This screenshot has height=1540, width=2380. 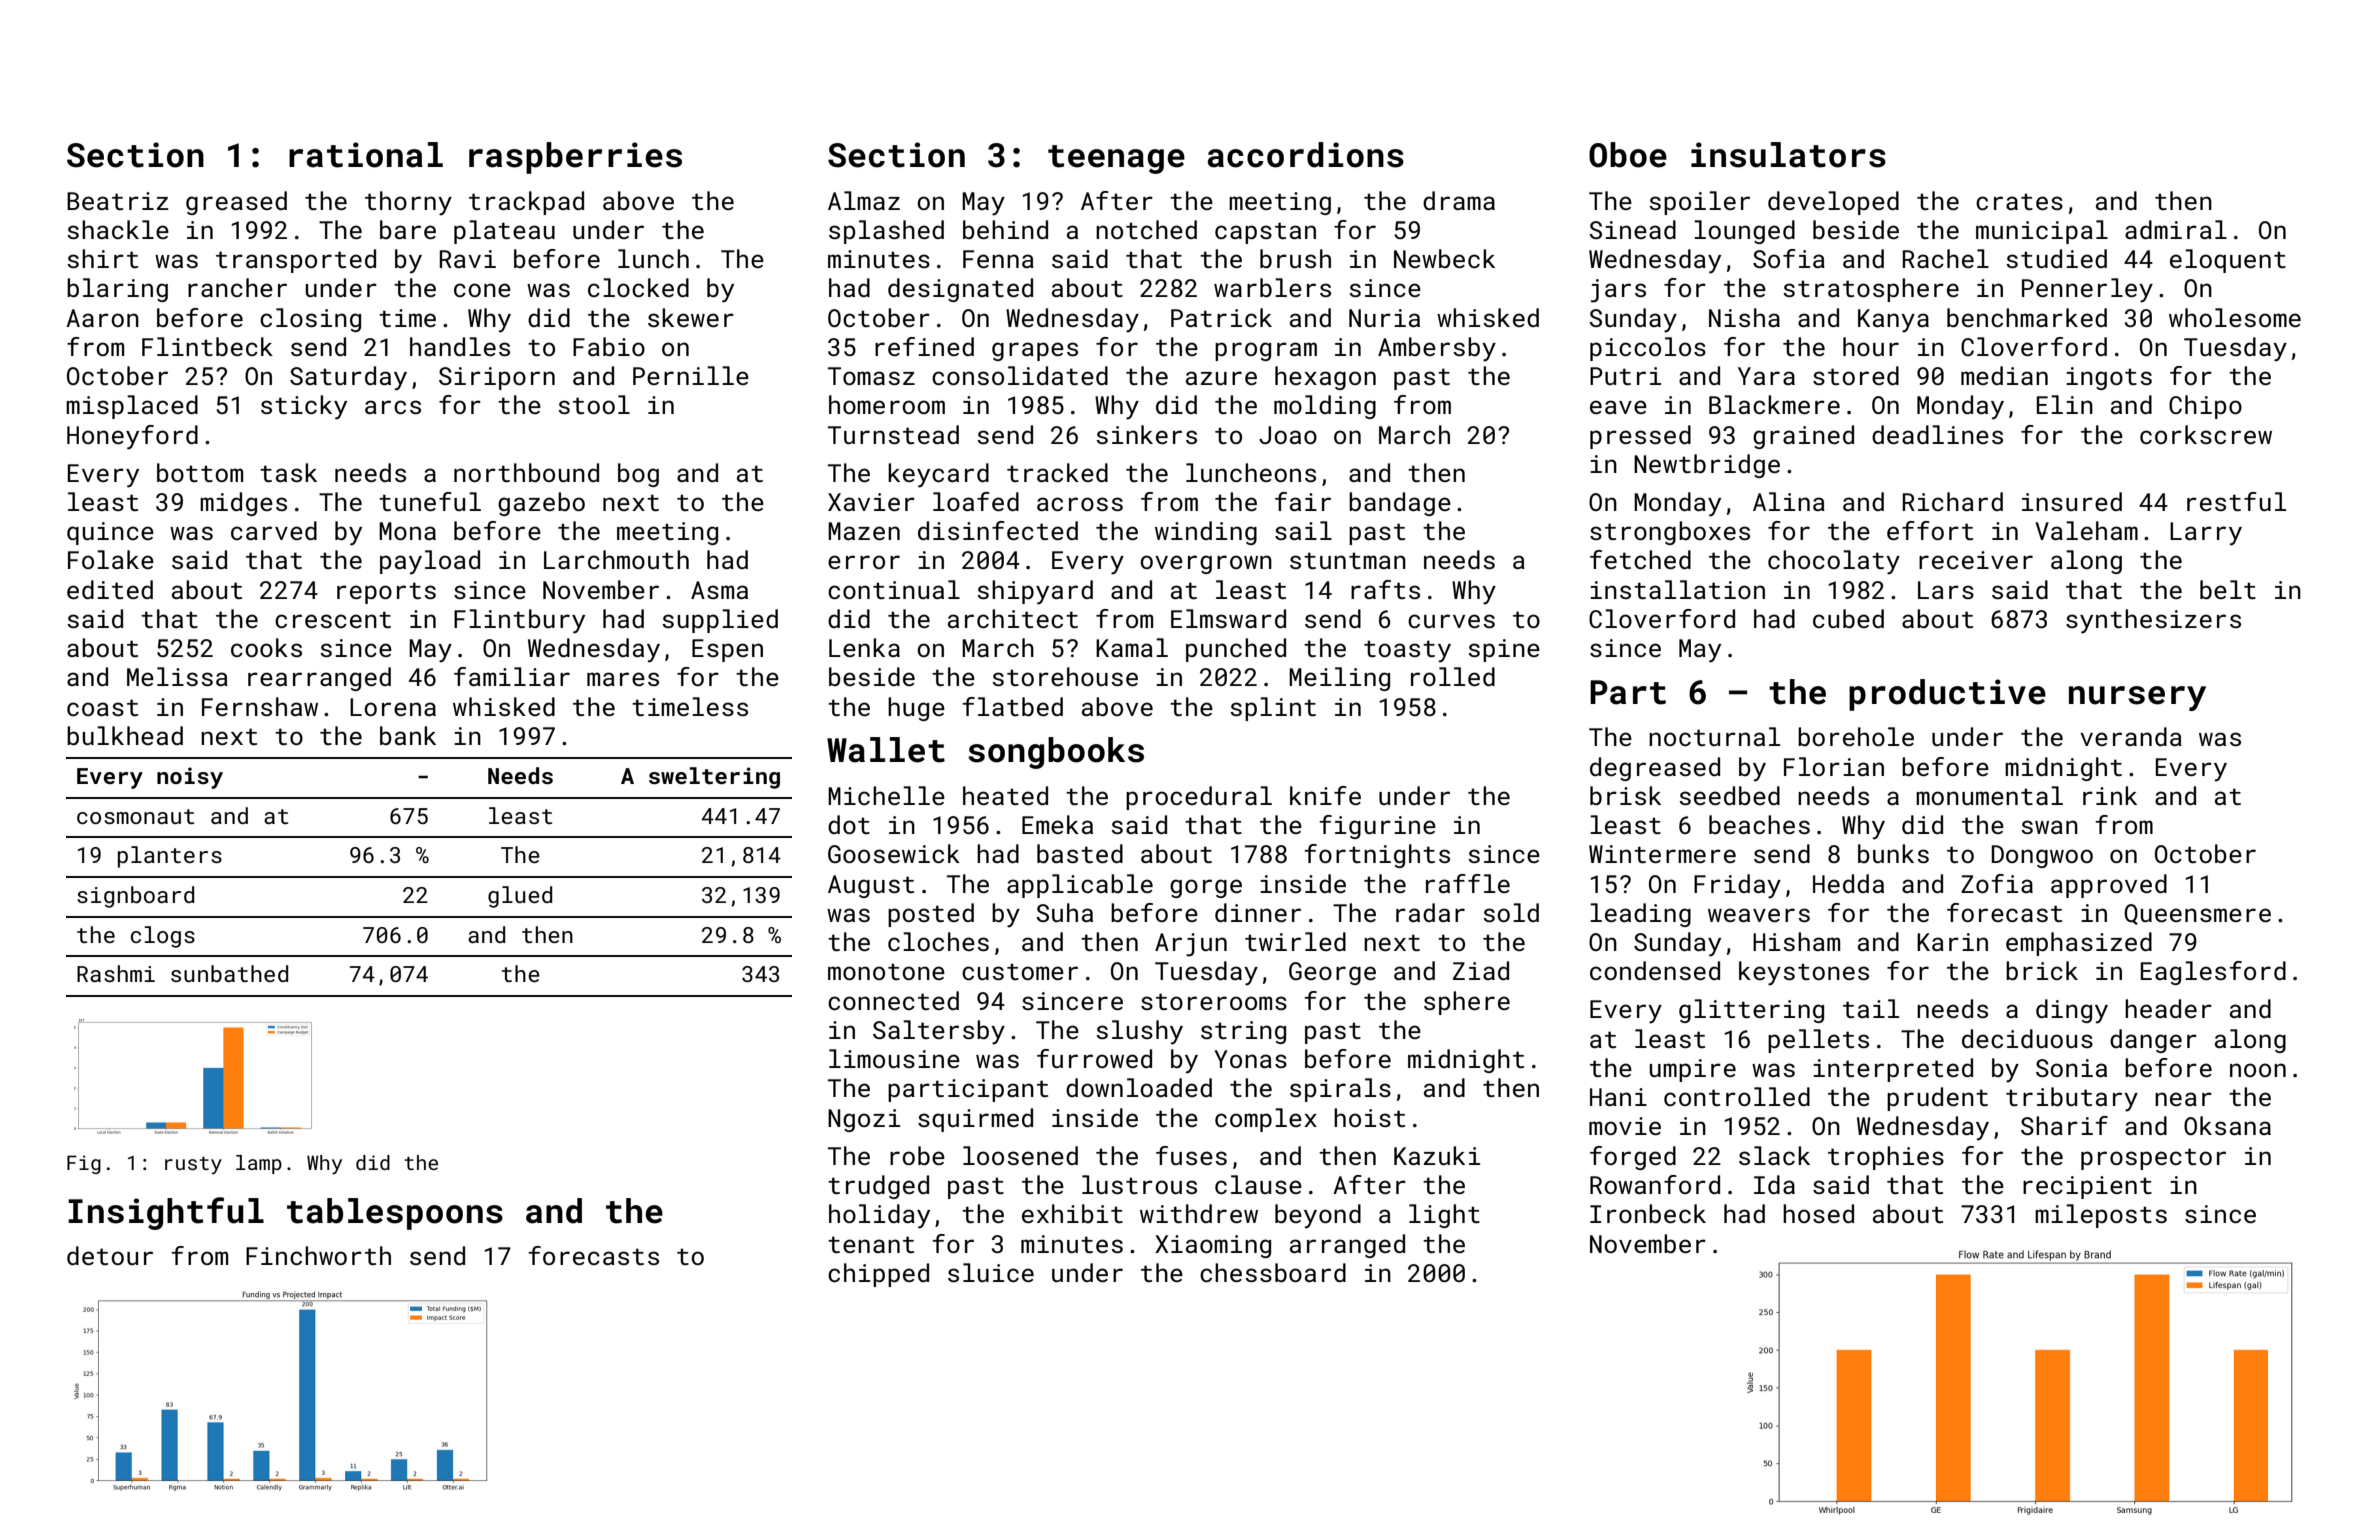 What do you see at coordinates (2235, 317) in the screenshot?
I see `wholesome` at bounding box center [2235, 317].
